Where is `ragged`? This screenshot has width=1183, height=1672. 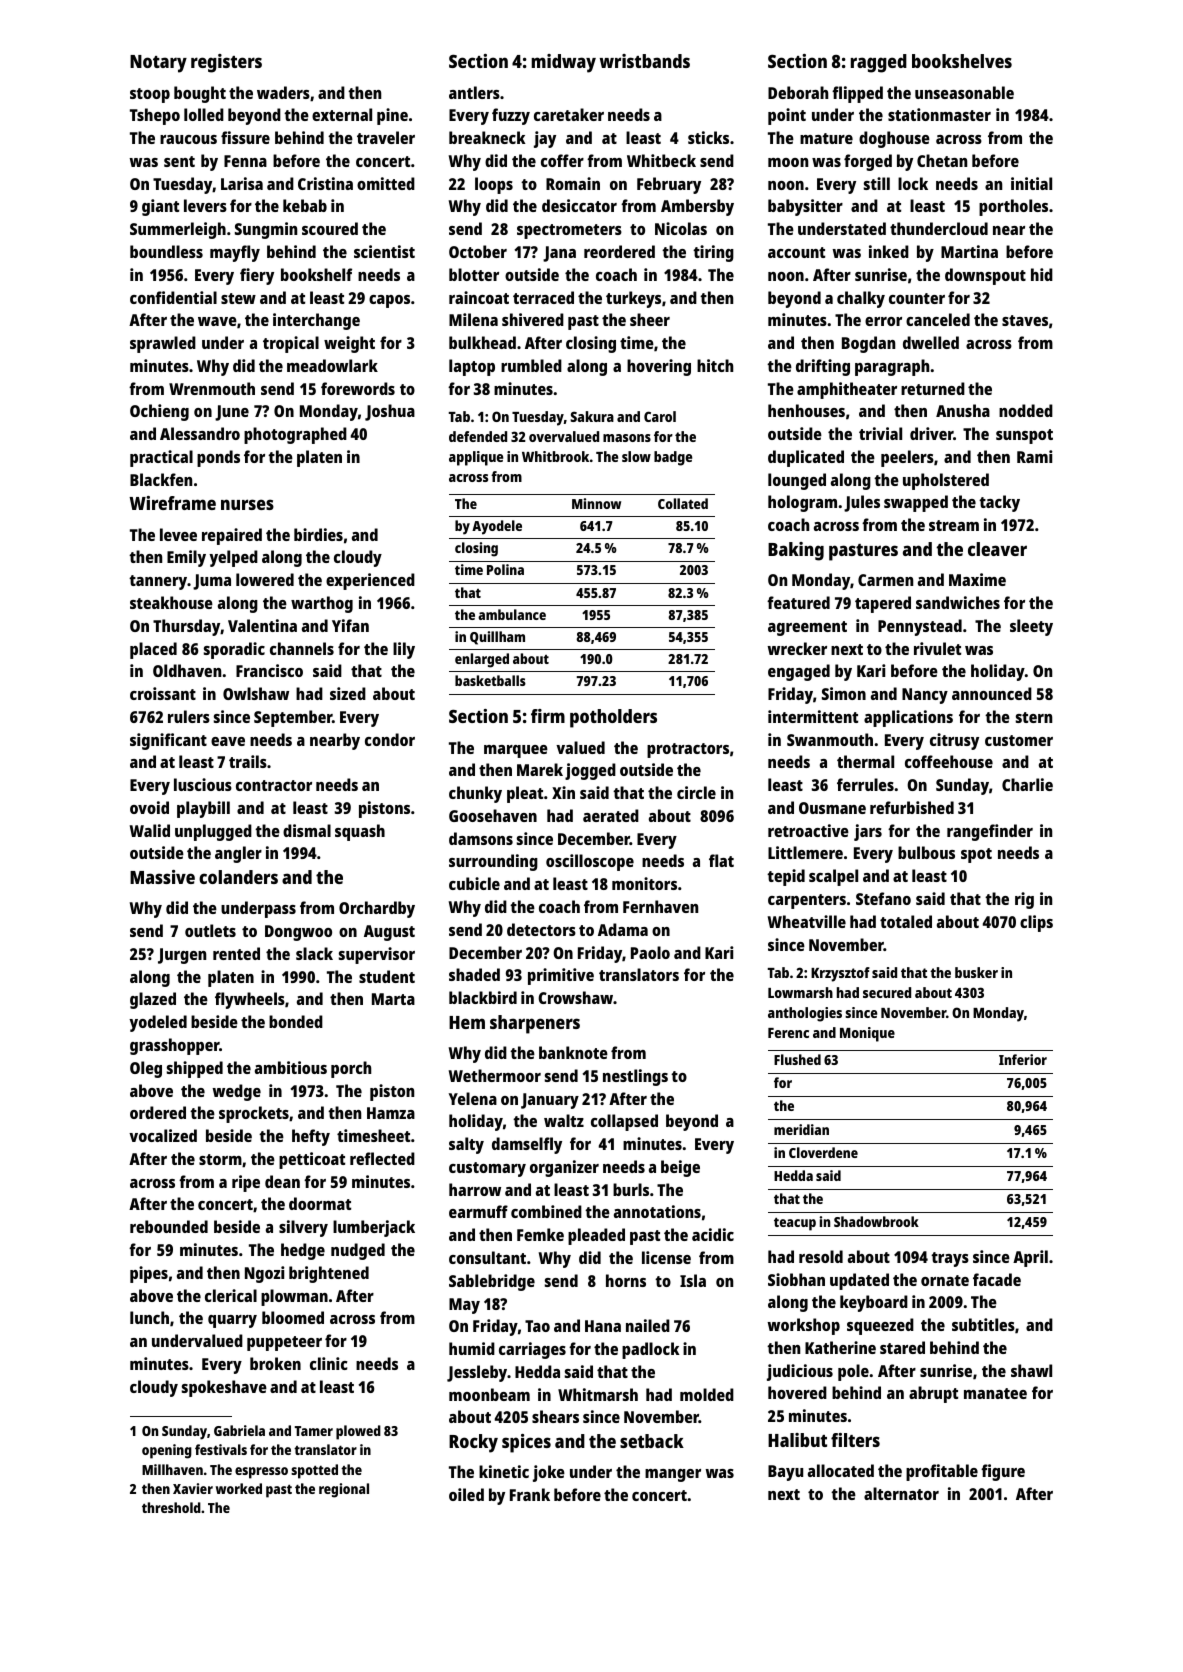
ragged is located at coordinates (879, 63).
